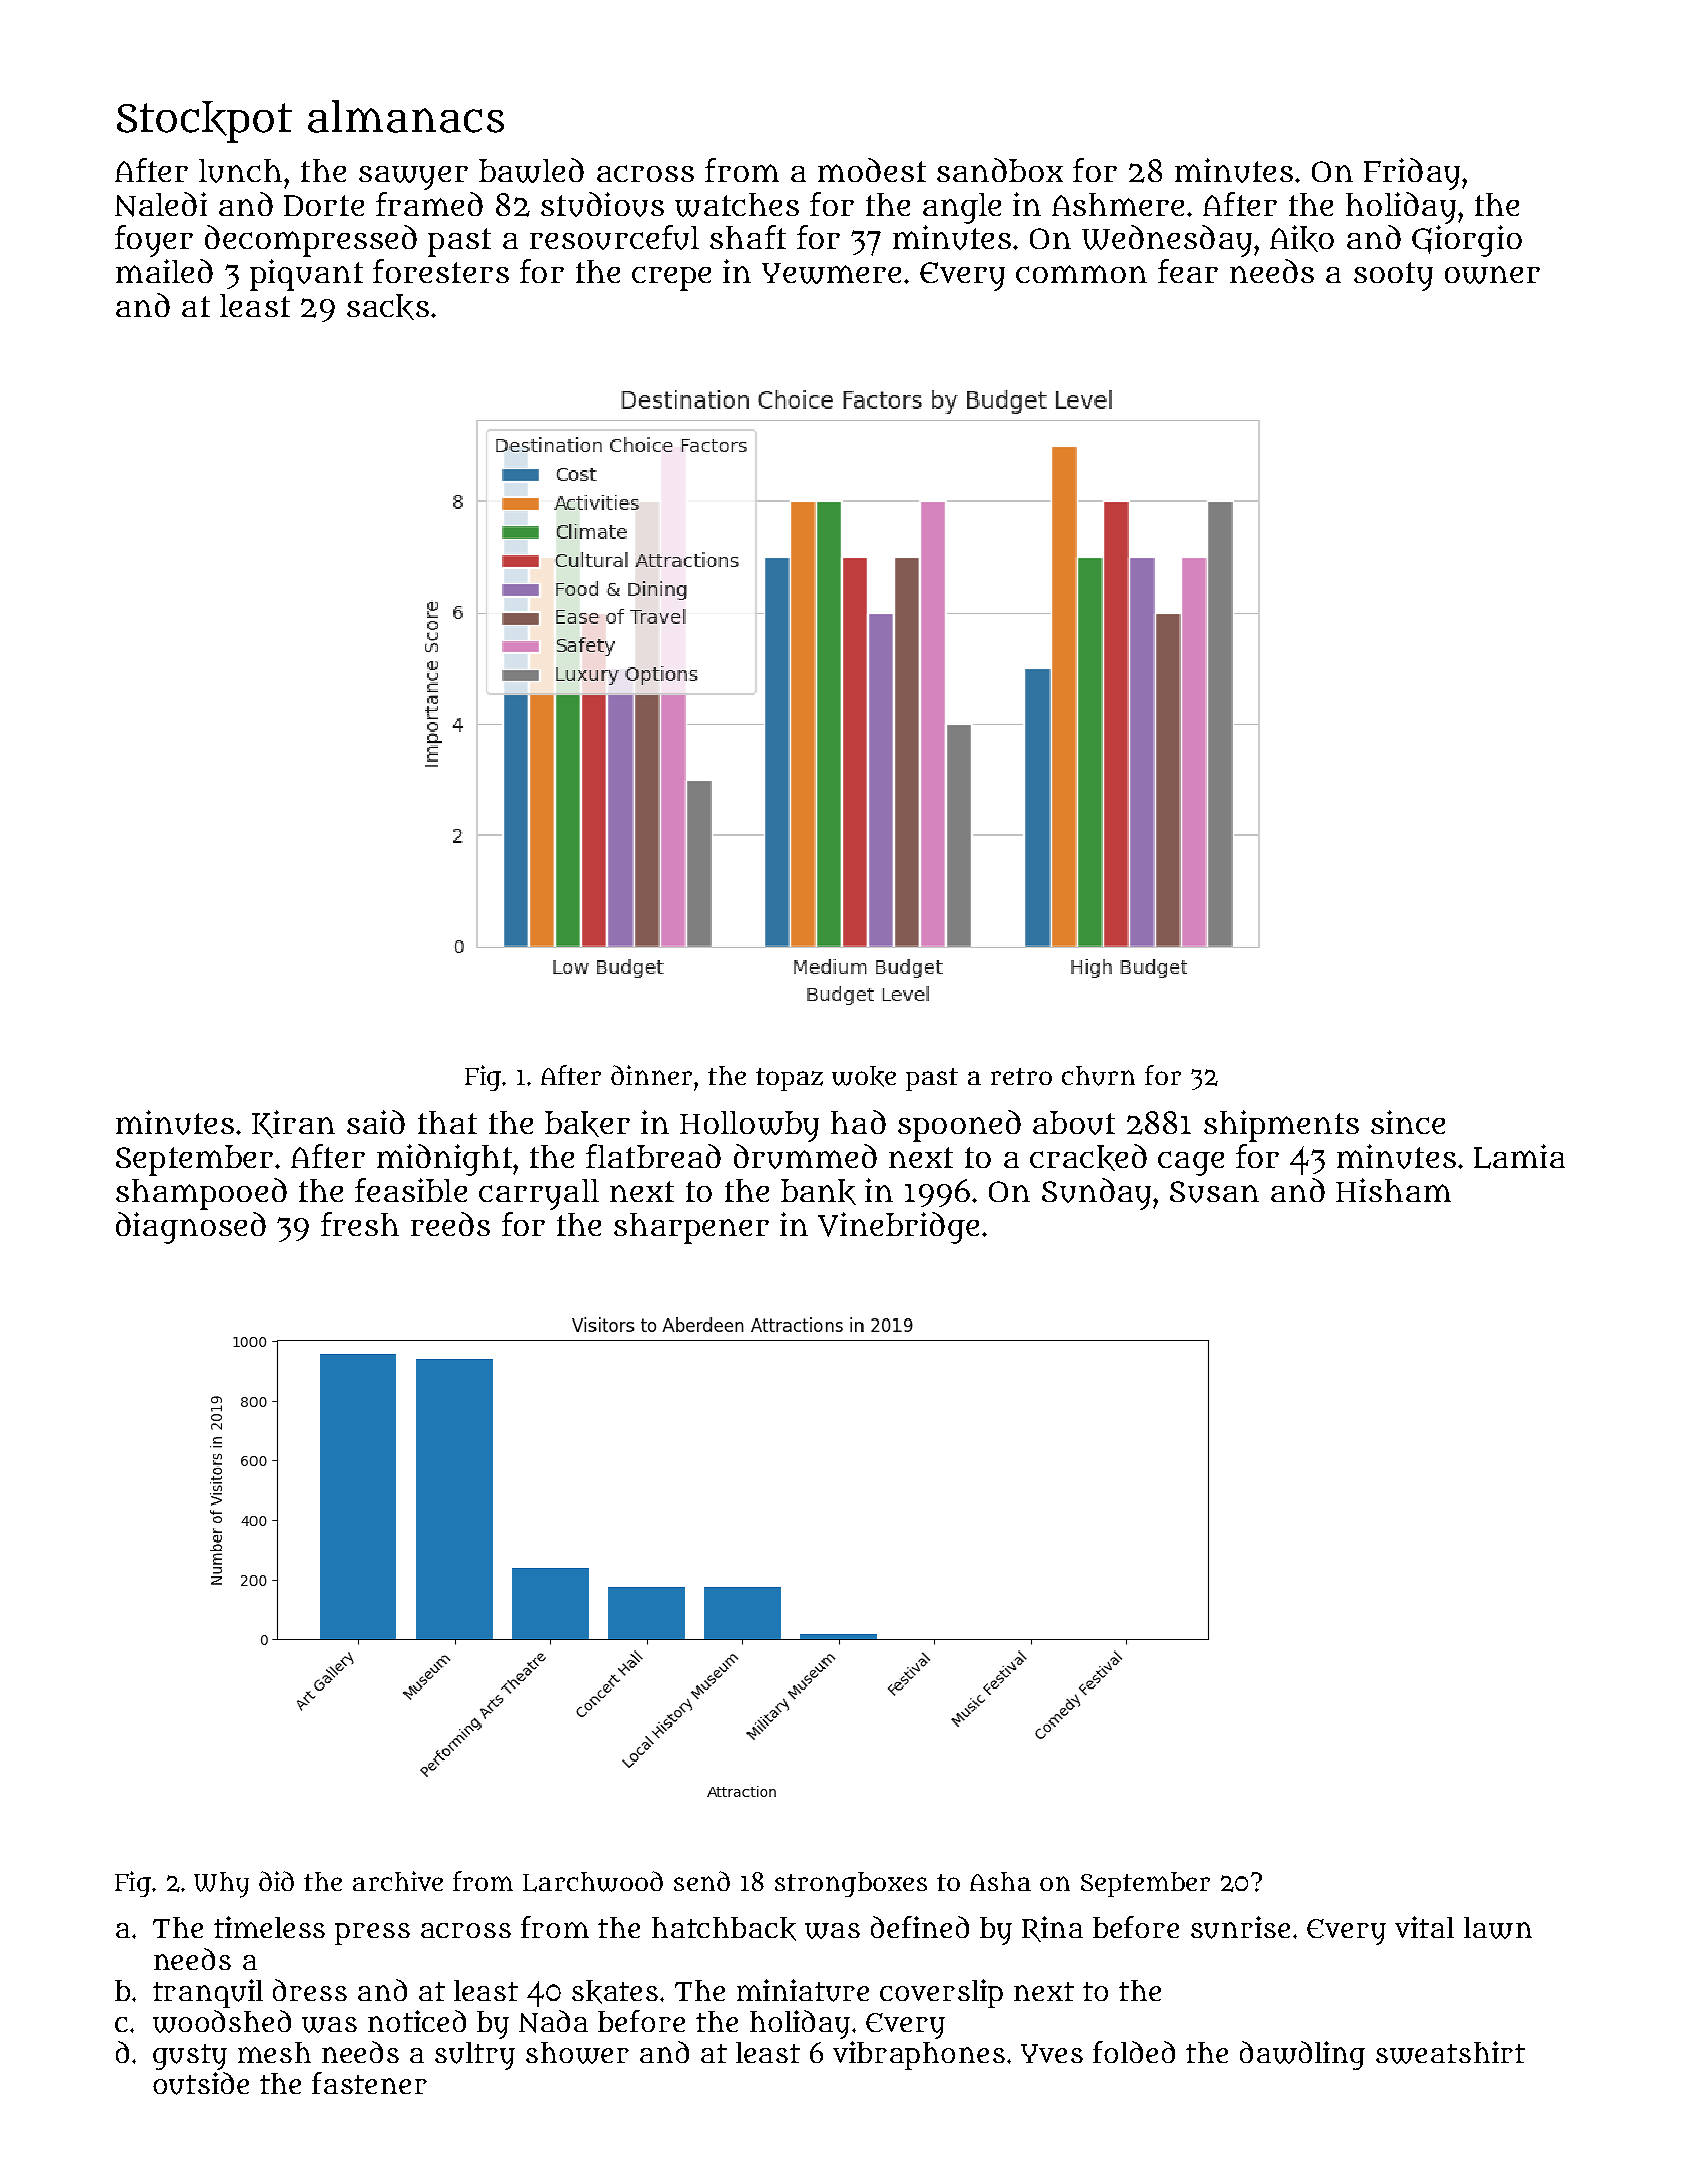 This document has width=1683, height=2178. What do you see at coordinates (276, 1881) in the document?
I see `did` at bounding box center [276, 1881].
